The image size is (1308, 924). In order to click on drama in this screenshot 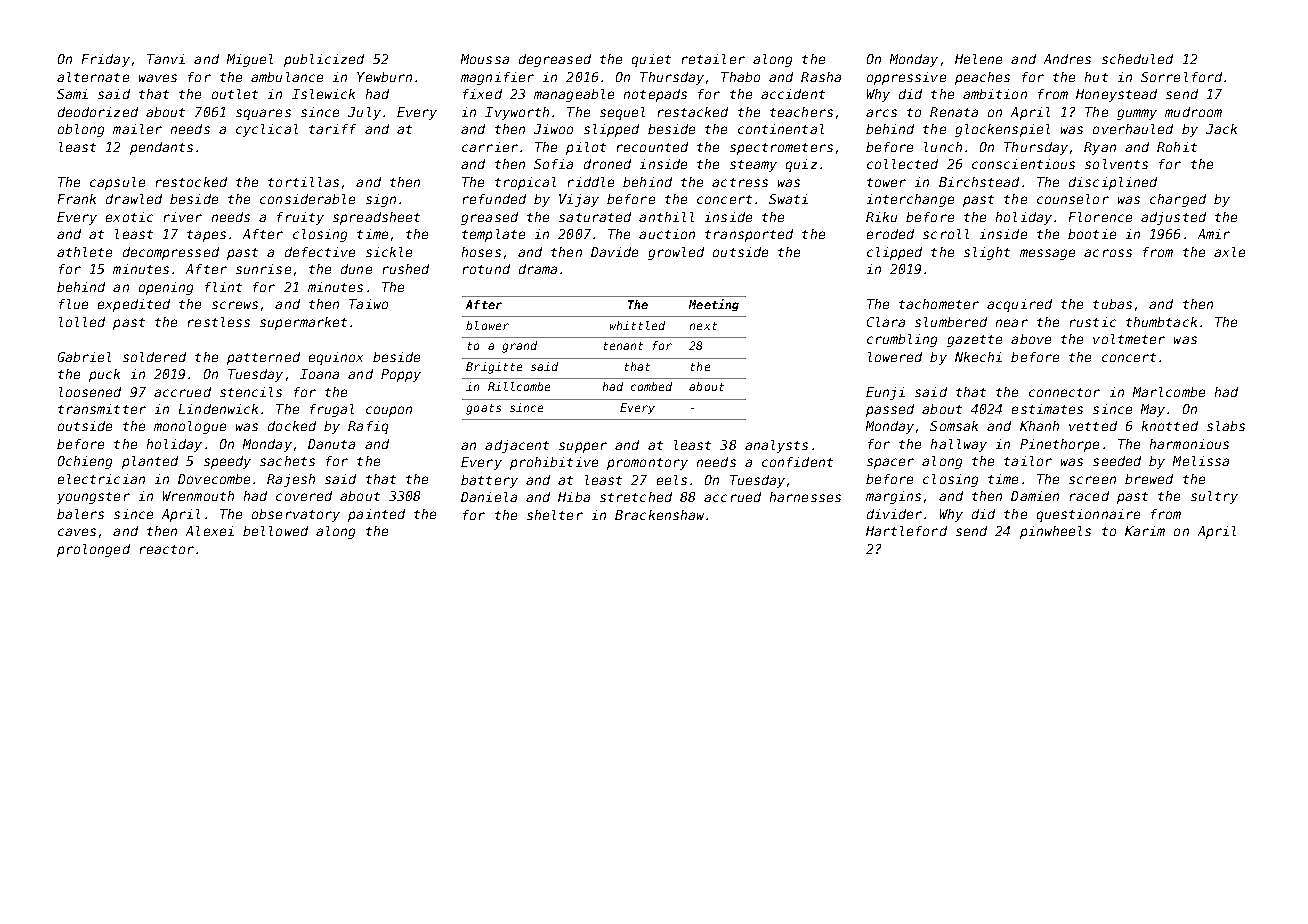, I will do `click(538, 269)`.
